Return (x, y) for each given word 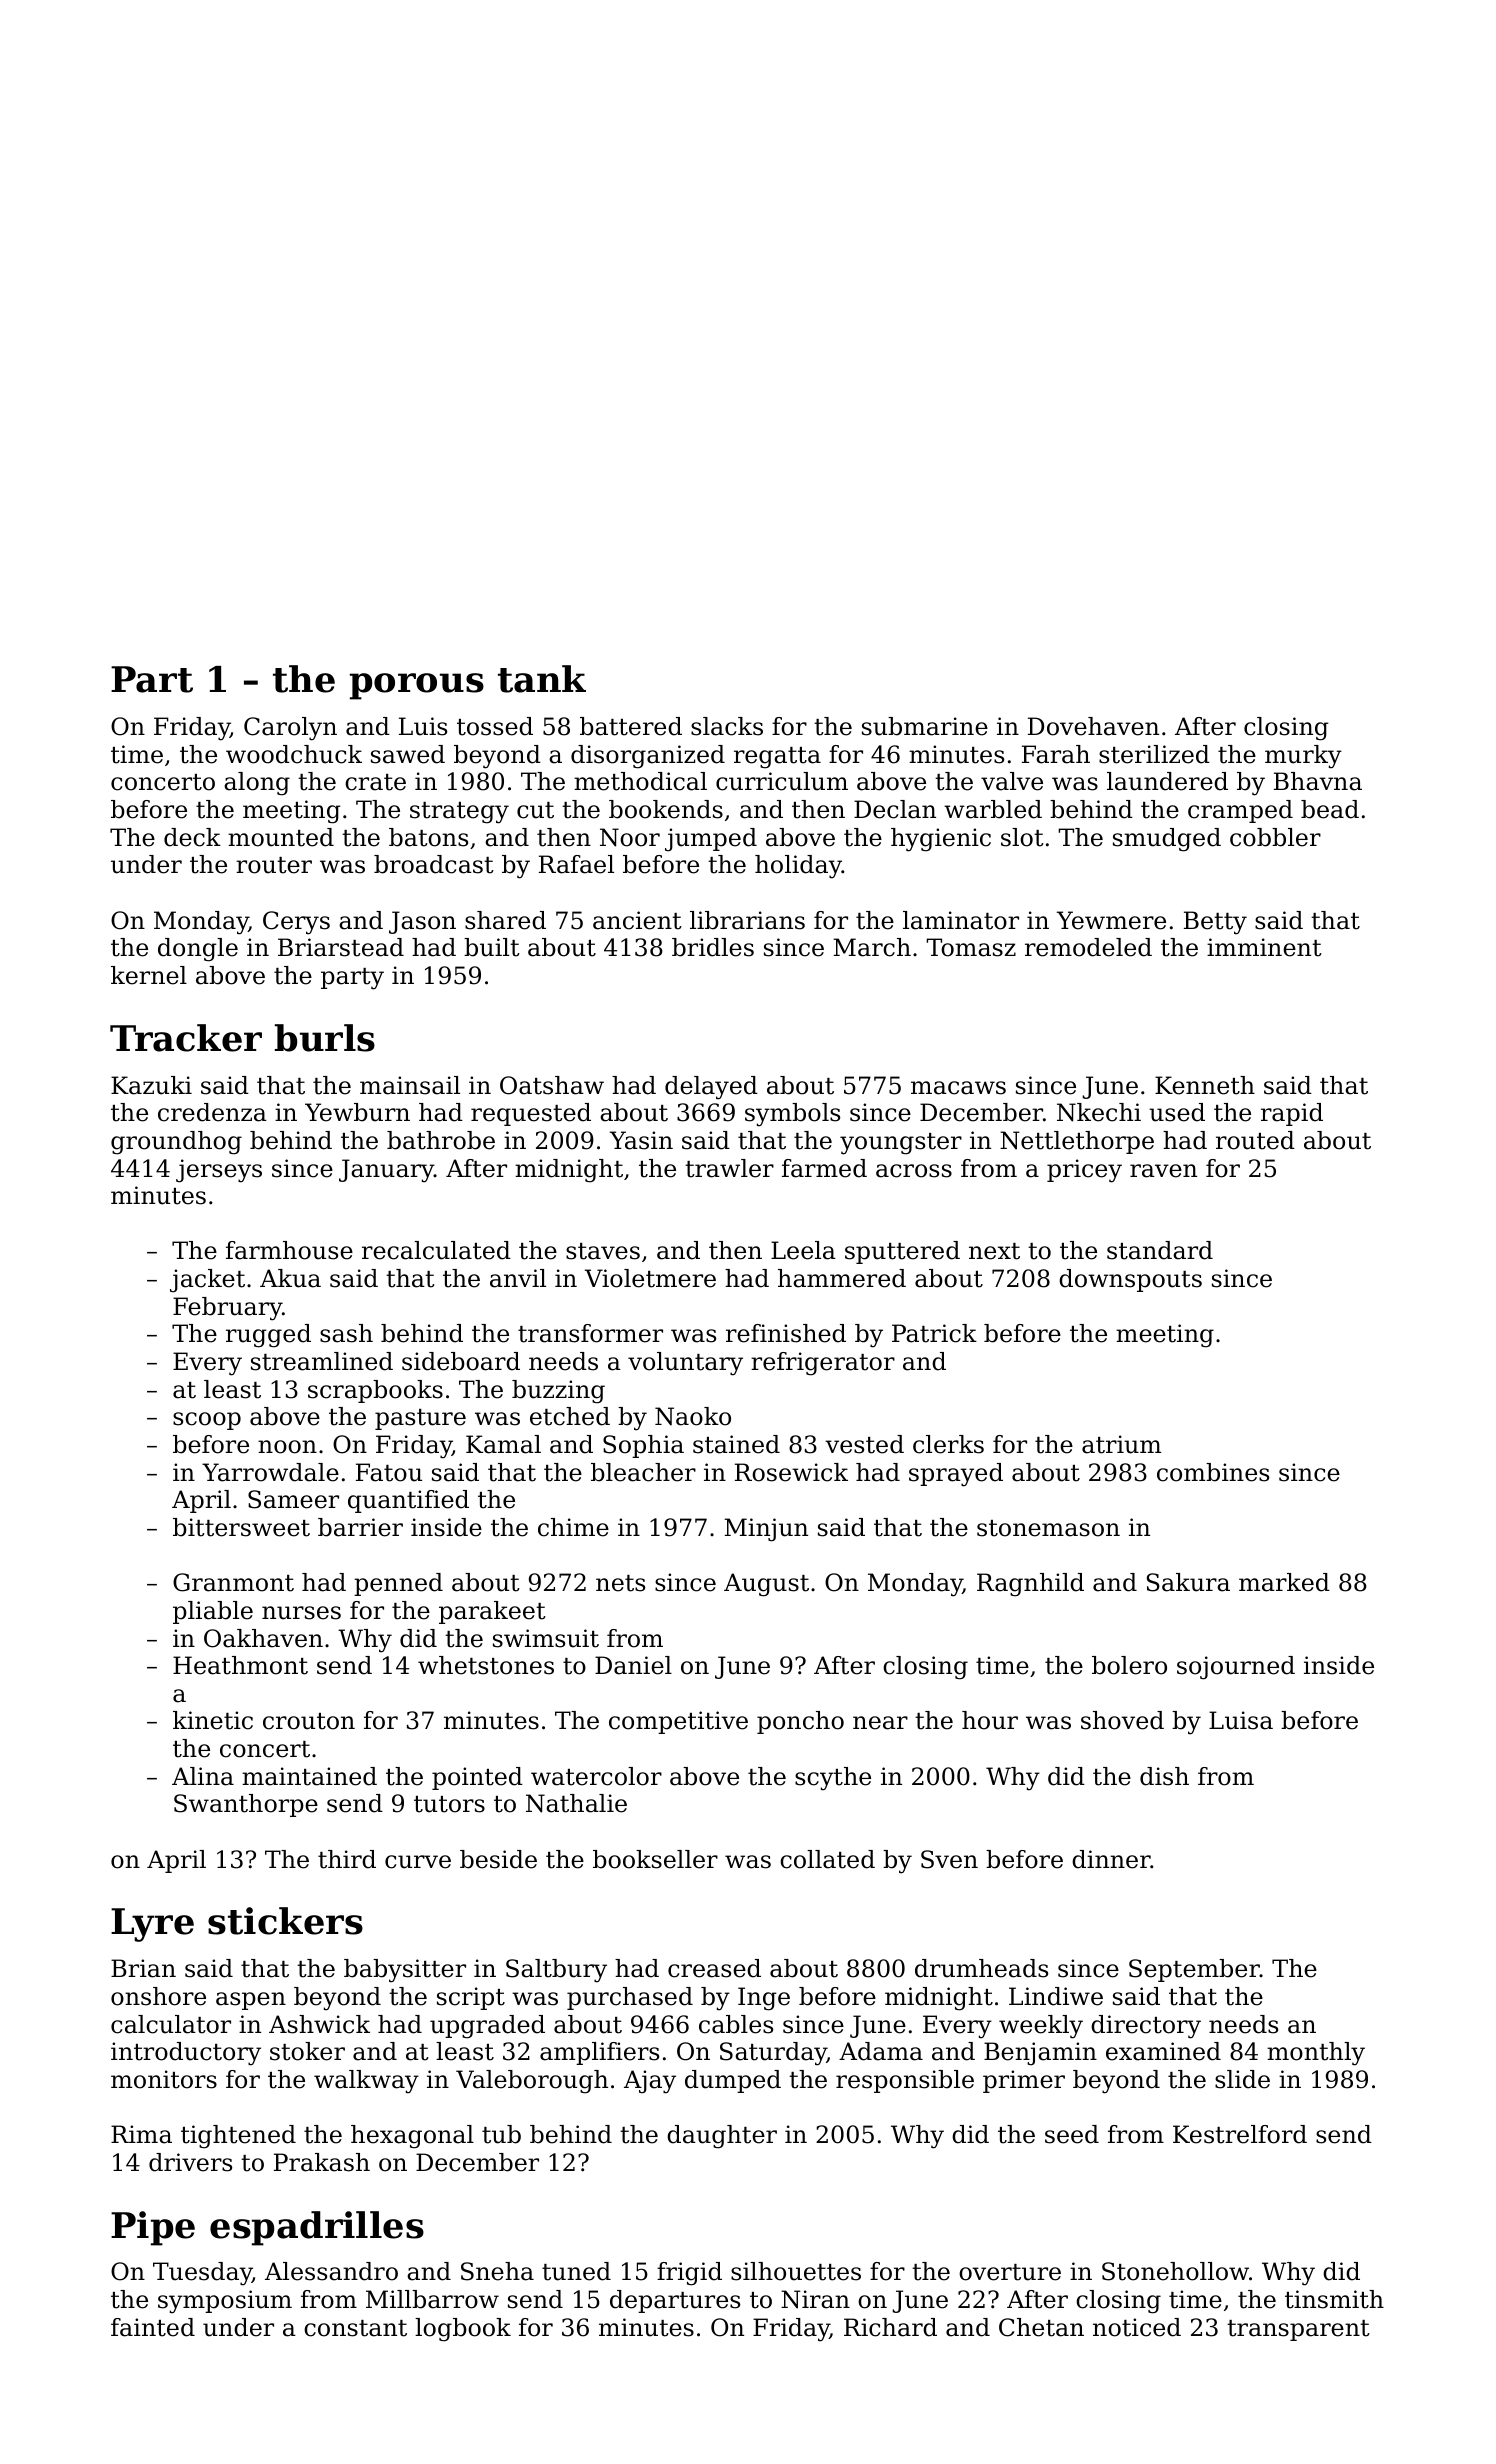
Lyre (152, 1925)
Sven (949, 1859)
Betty (1215, 923)
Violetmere (650, 1278)
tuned (576, 2271)
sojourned (1236, 1668)
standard (1160, 1250)
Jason (422, 922)
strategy (459, 813)
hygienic (941, 840)
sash (346, 1333)
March (872, 947)
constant (355, 2328)
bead (1330, 809)
